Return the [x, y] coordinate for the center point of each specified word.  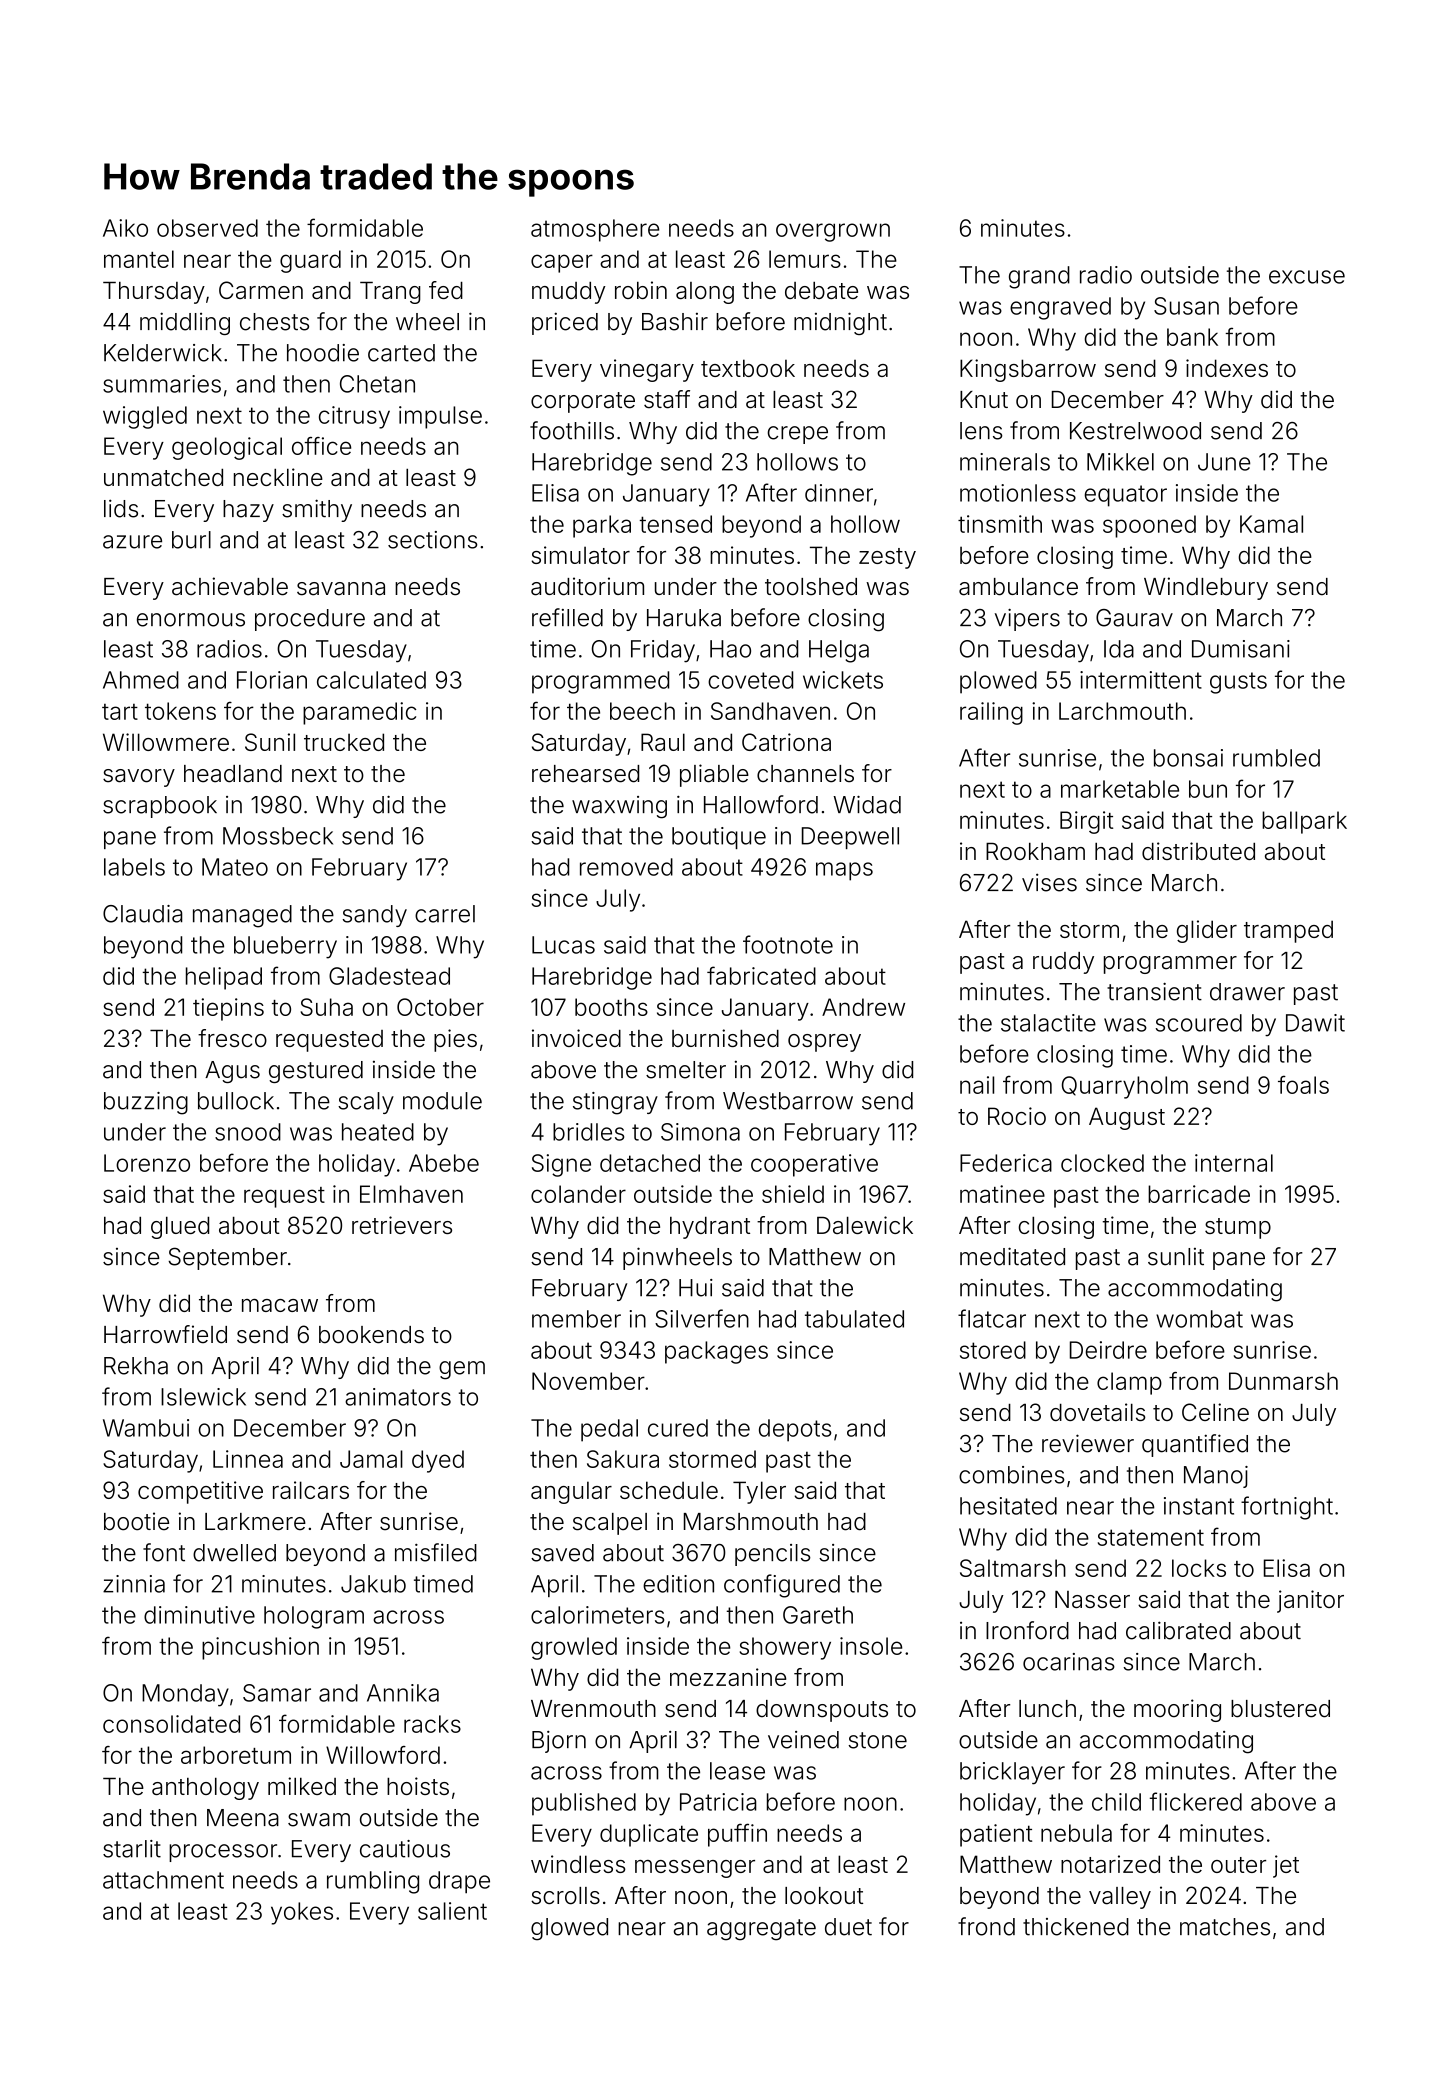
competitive [200, 1492]
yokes [302, 1913]
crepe [797, 435]
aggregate [761, 1930]
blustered [1280, 1709]
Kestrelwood [1135, 431]
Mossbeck [278, 836]
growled [574, 1648]
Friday [663, 651]
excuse [1307, 277]
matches [1225, 1927]
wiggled [145, 417]
